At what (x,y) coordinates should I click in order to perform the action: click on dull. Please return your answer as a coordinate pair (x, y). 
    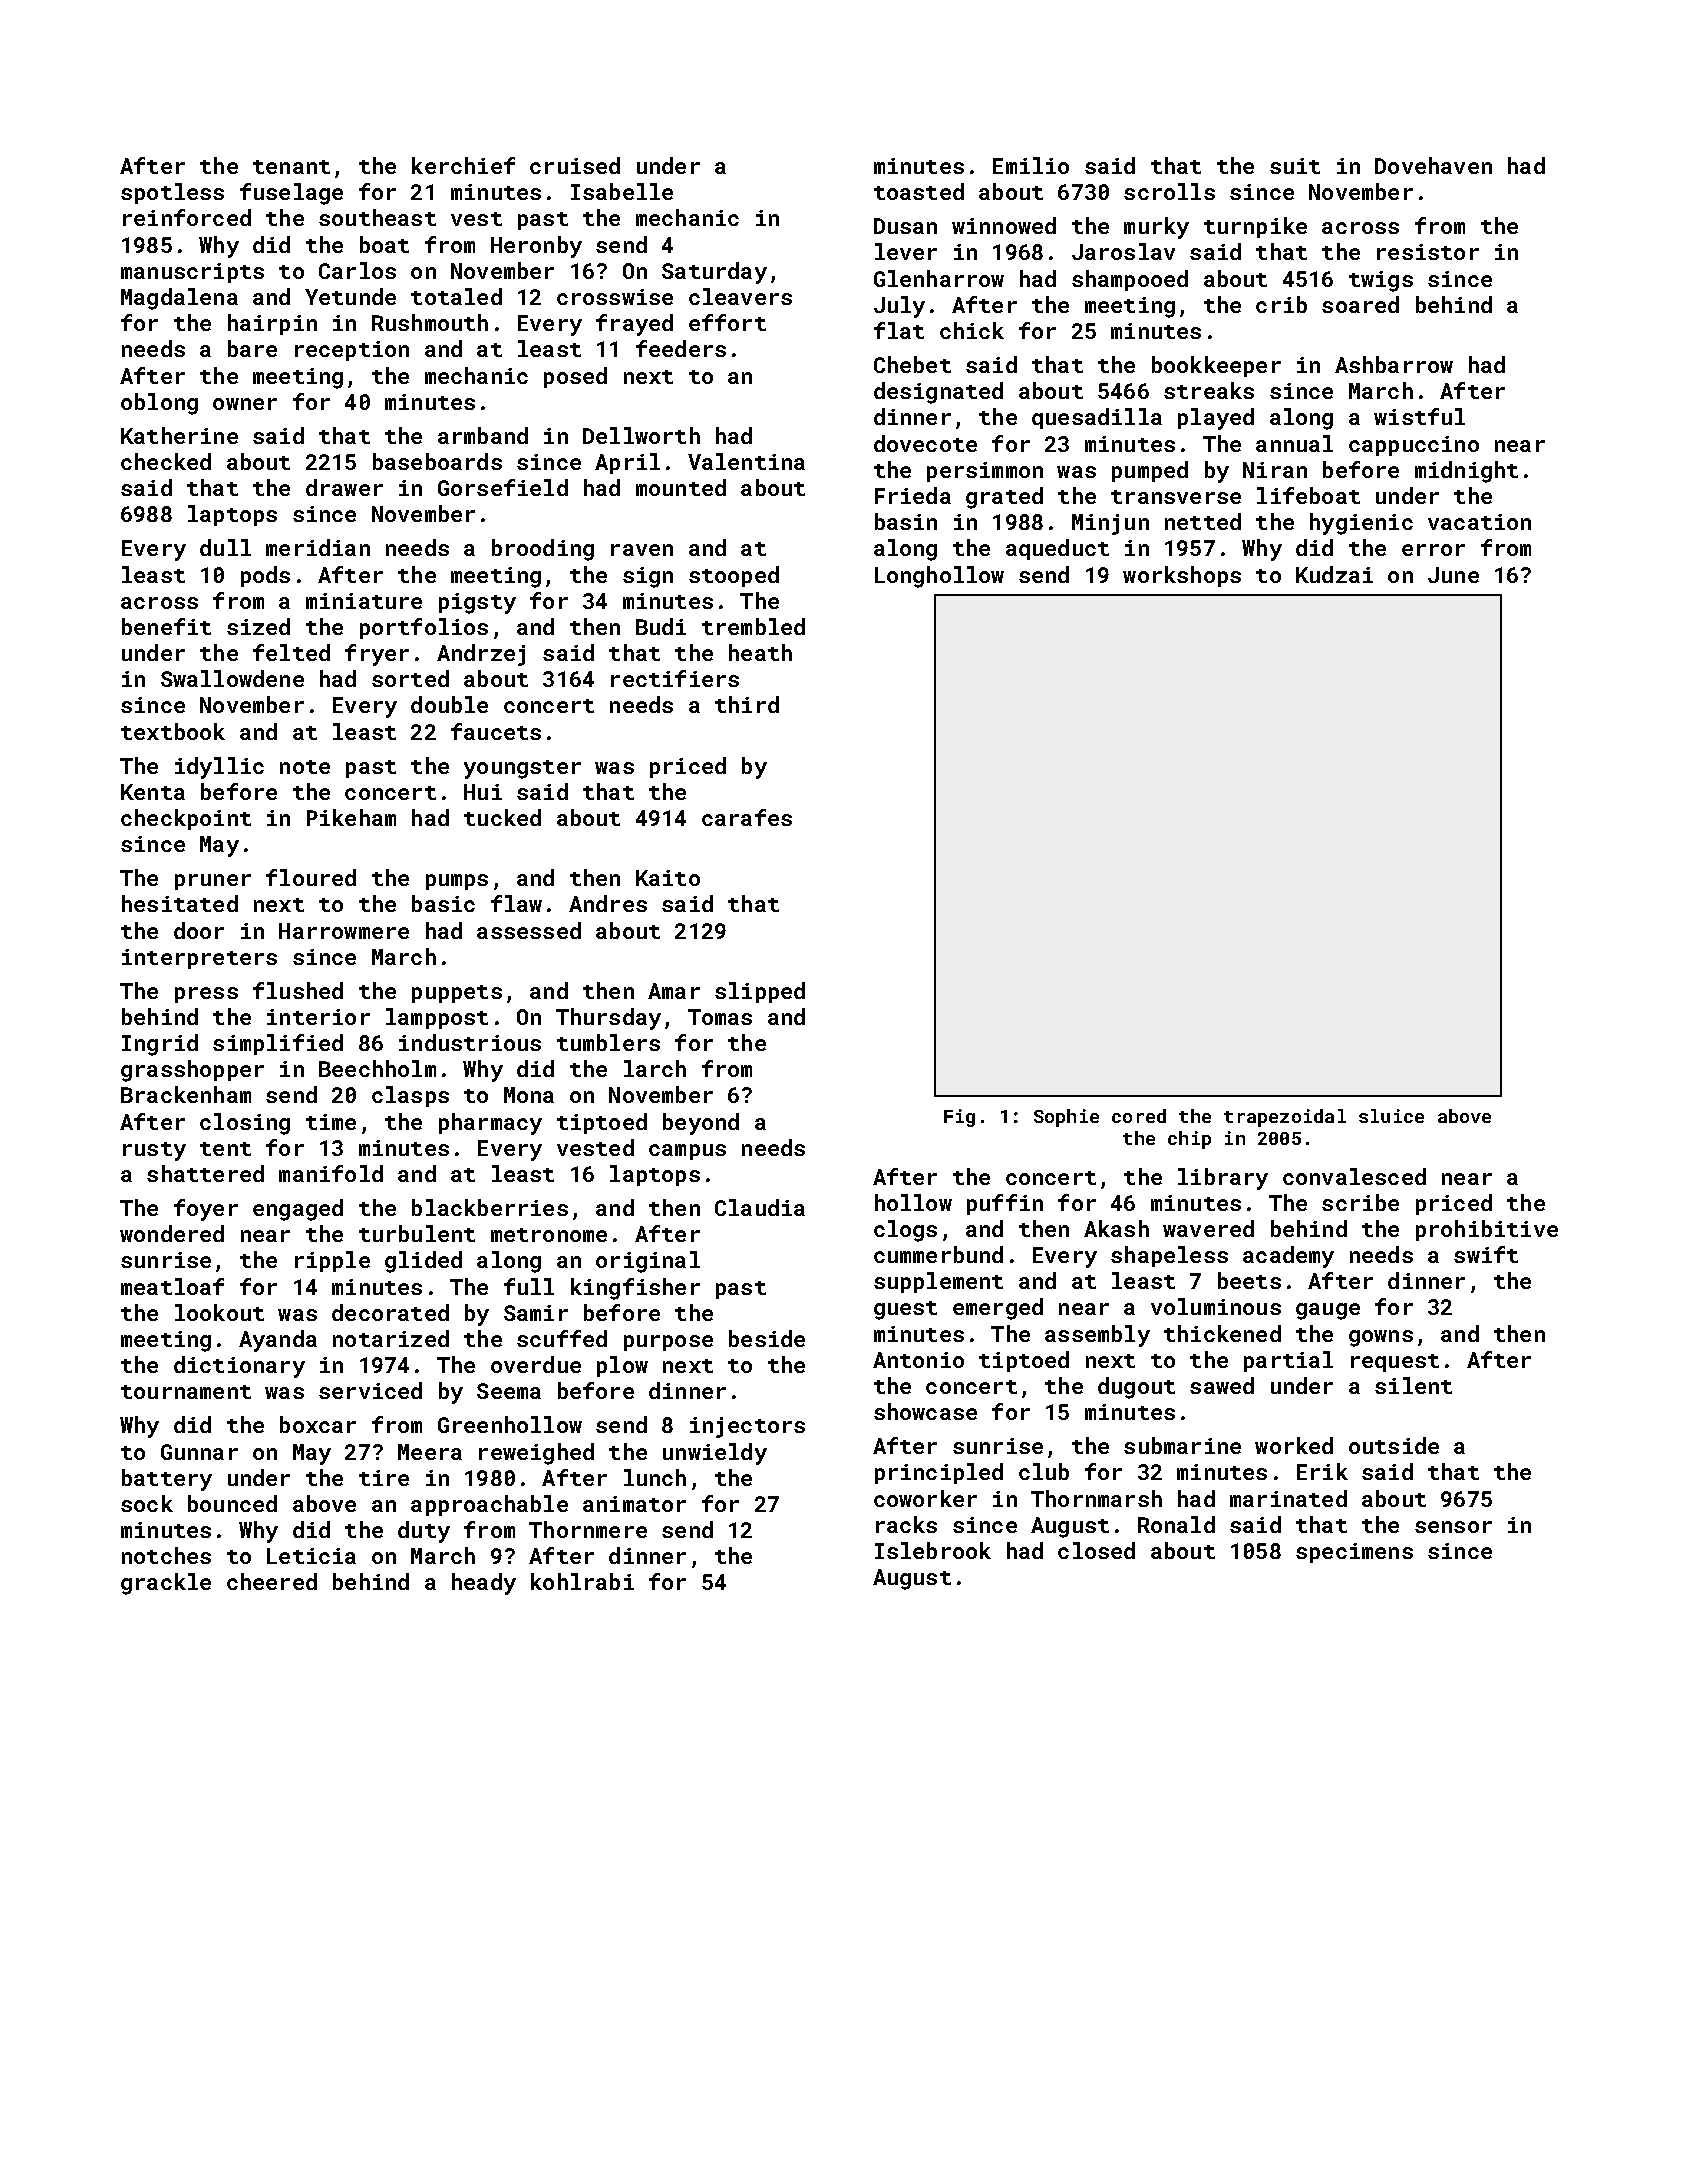
    Looking at the image, I should click on (225, 547).
